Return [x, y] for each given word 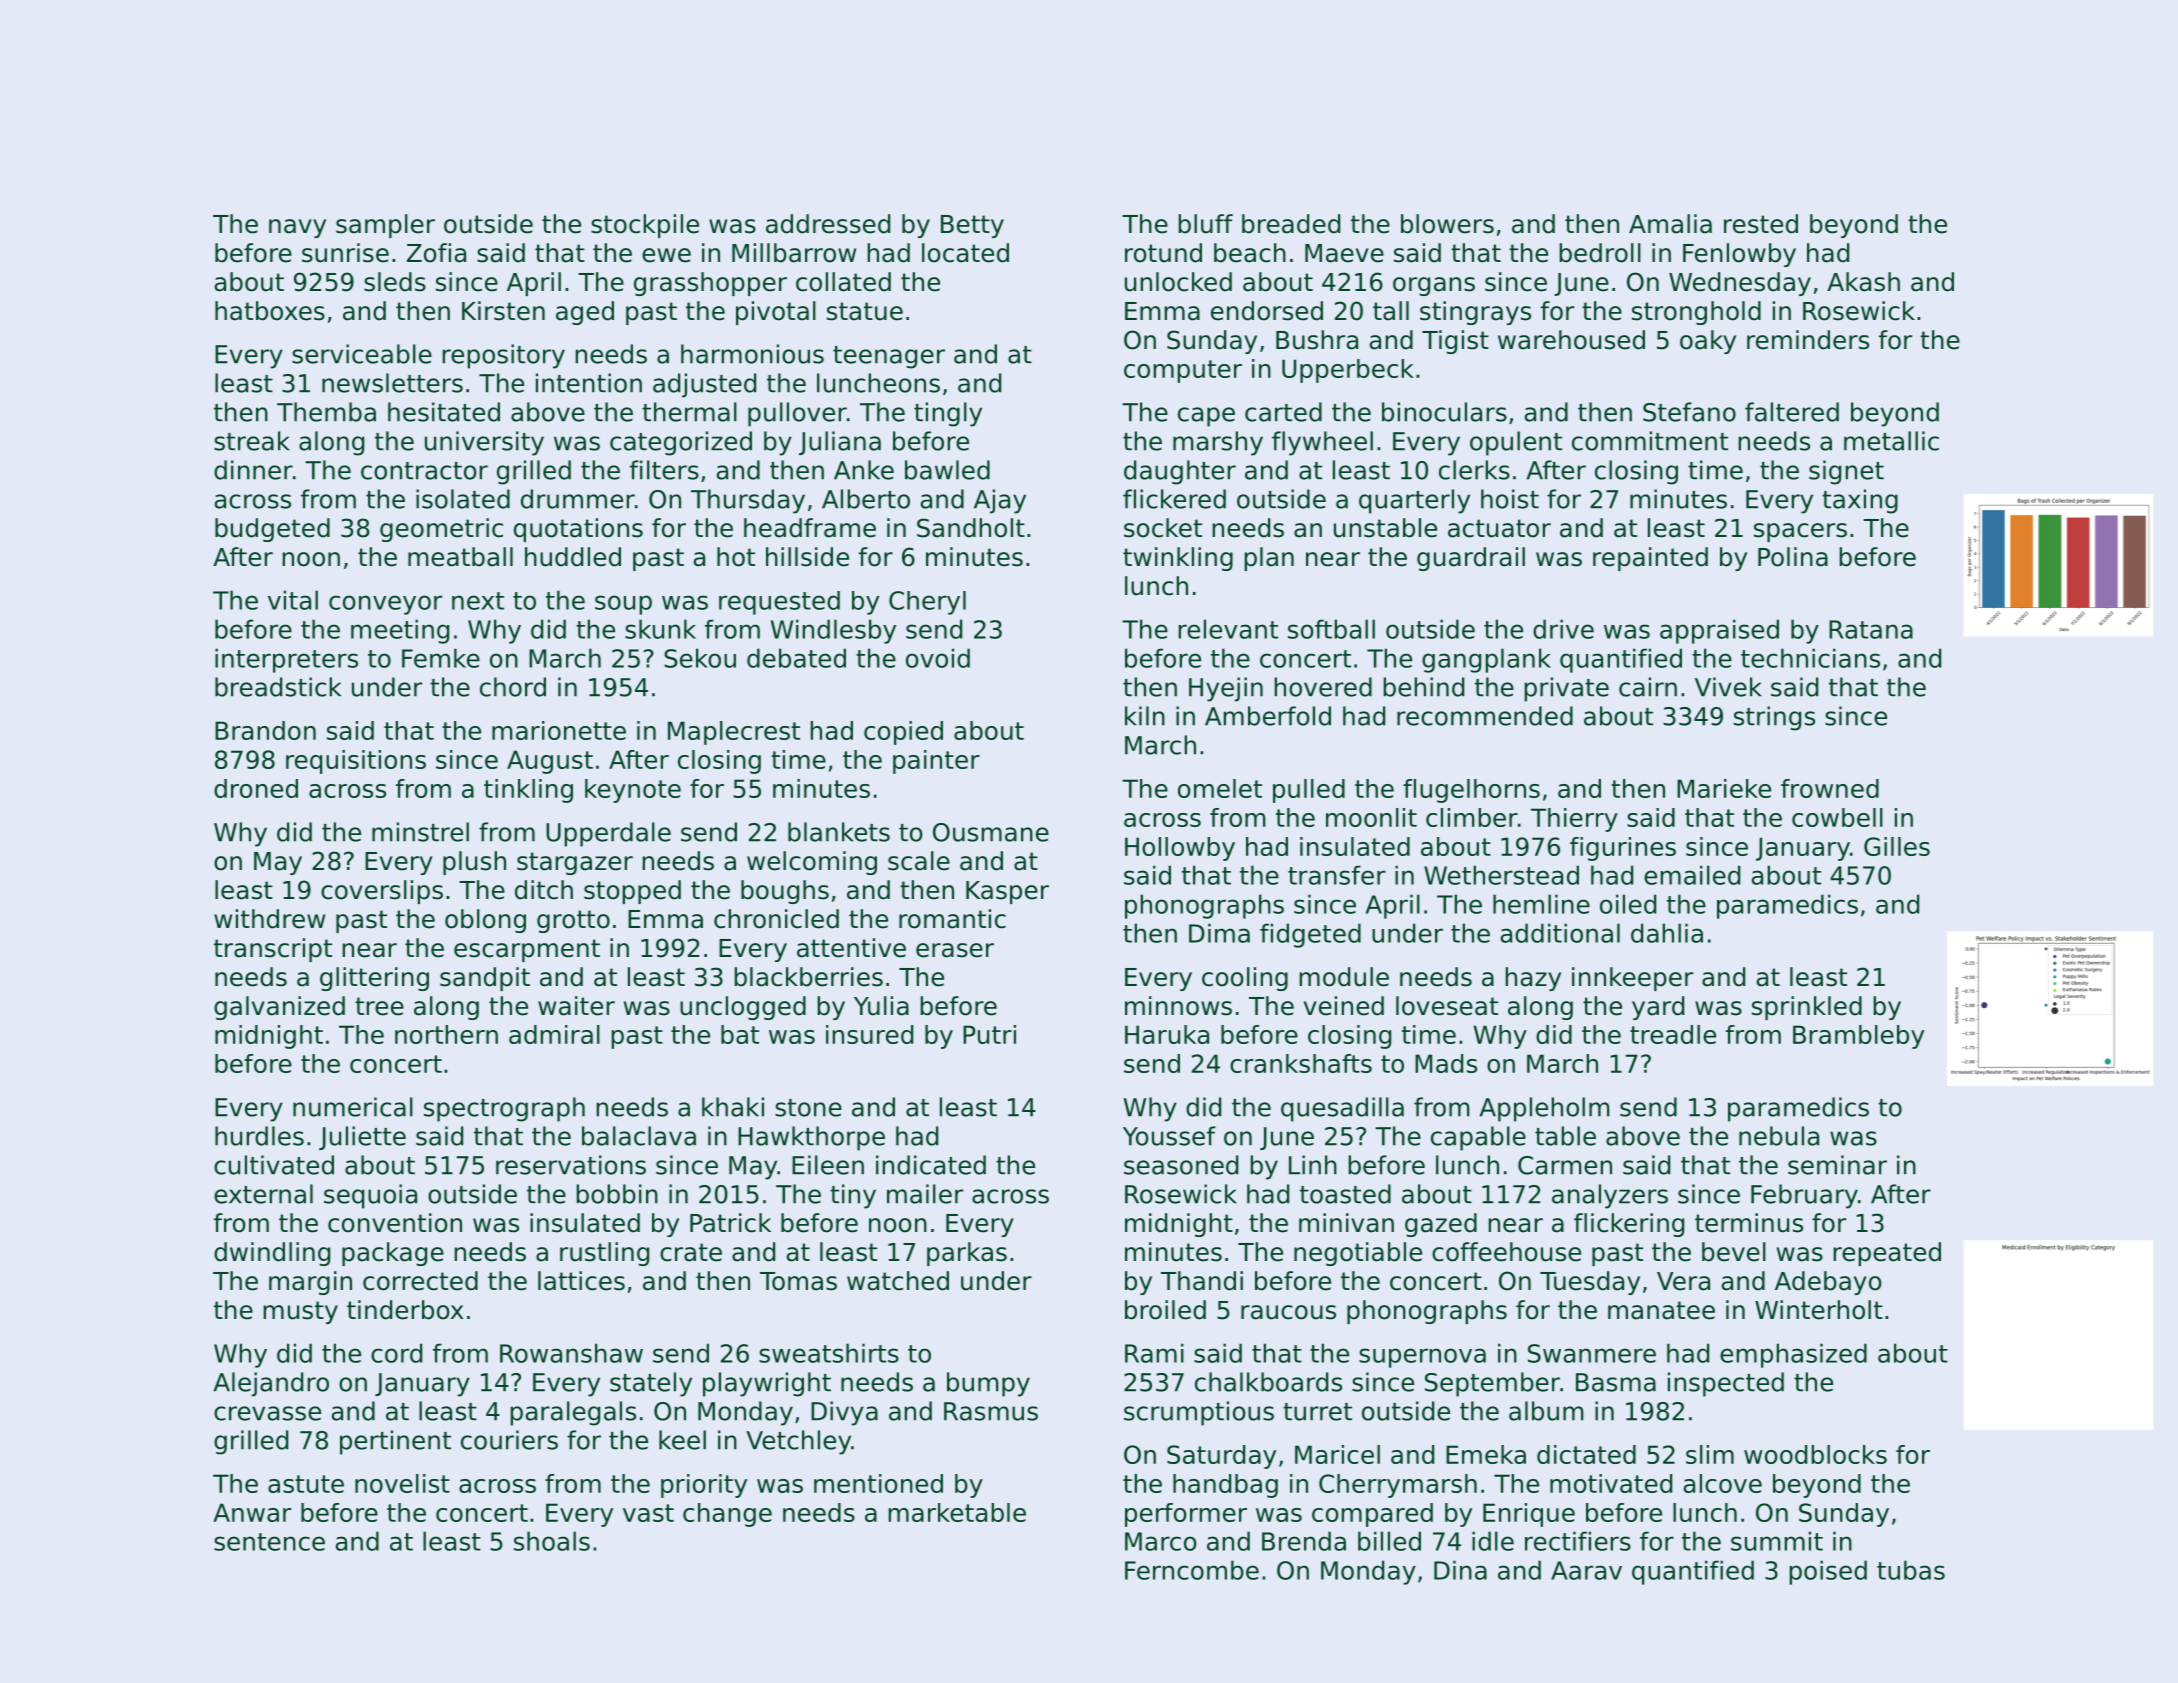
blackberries [808, 977]
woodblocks [1815, 1454]
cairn [1648, 687]
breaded [1291, 224]
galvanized [279, 1008]
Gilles [1897, 846]
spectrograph [504, 1109]
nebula [1779, 1136]
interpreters [286, 660]
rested [1761, 224]
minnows [1178, 1006]
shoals [552, 1541]
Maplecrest [734, 733]
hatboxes [270, 311]
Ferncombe [1192, 1570]
